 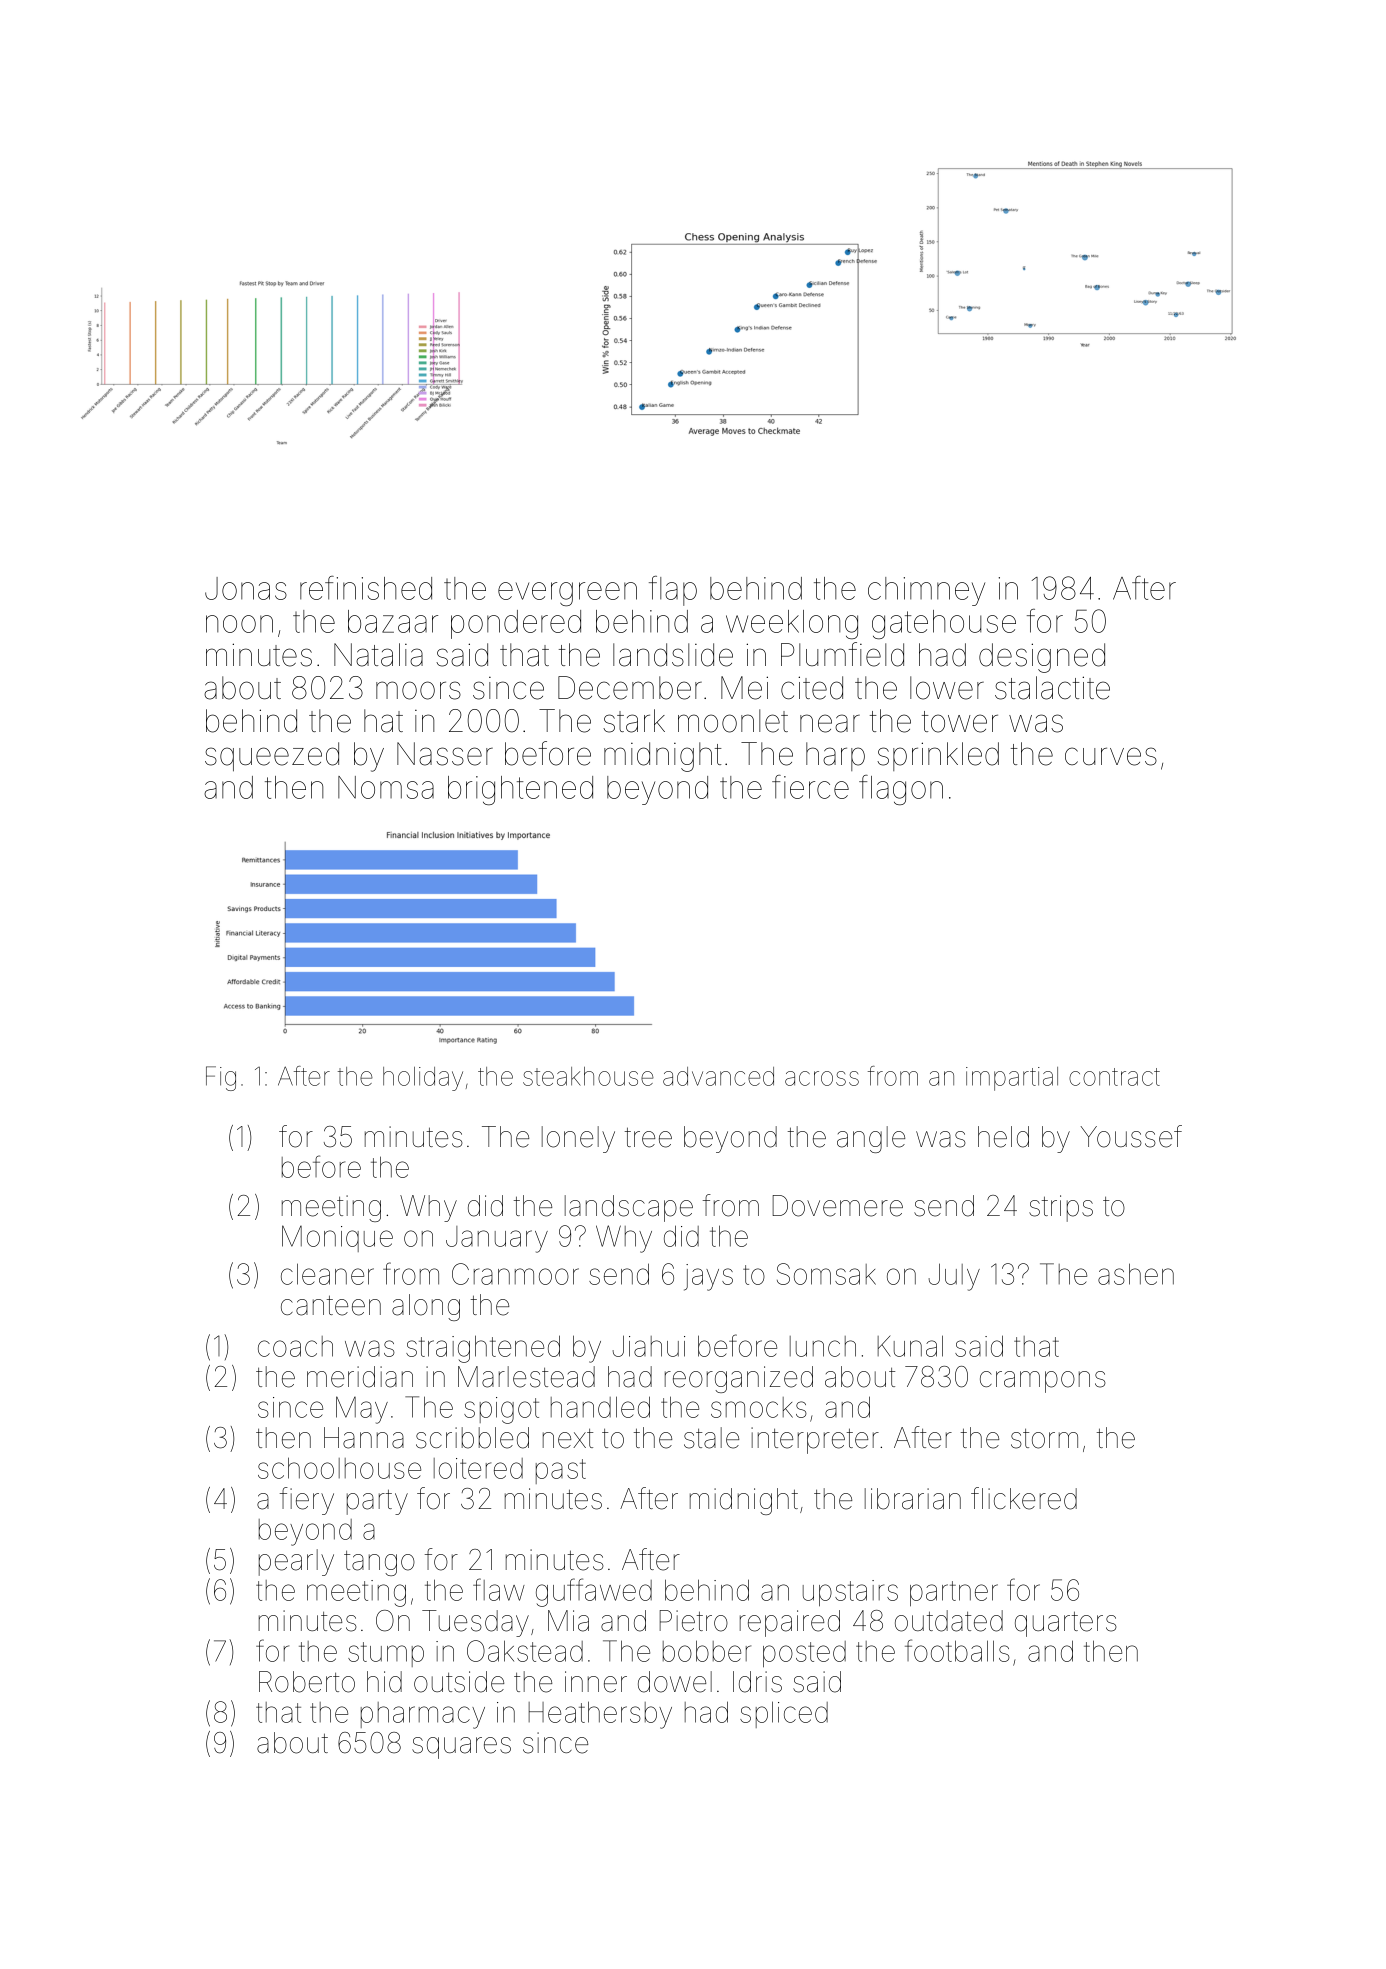 What do you see at coordinates (1044, 1439) in the document?
I see `storm` at bounding box center [1044, 1439].
